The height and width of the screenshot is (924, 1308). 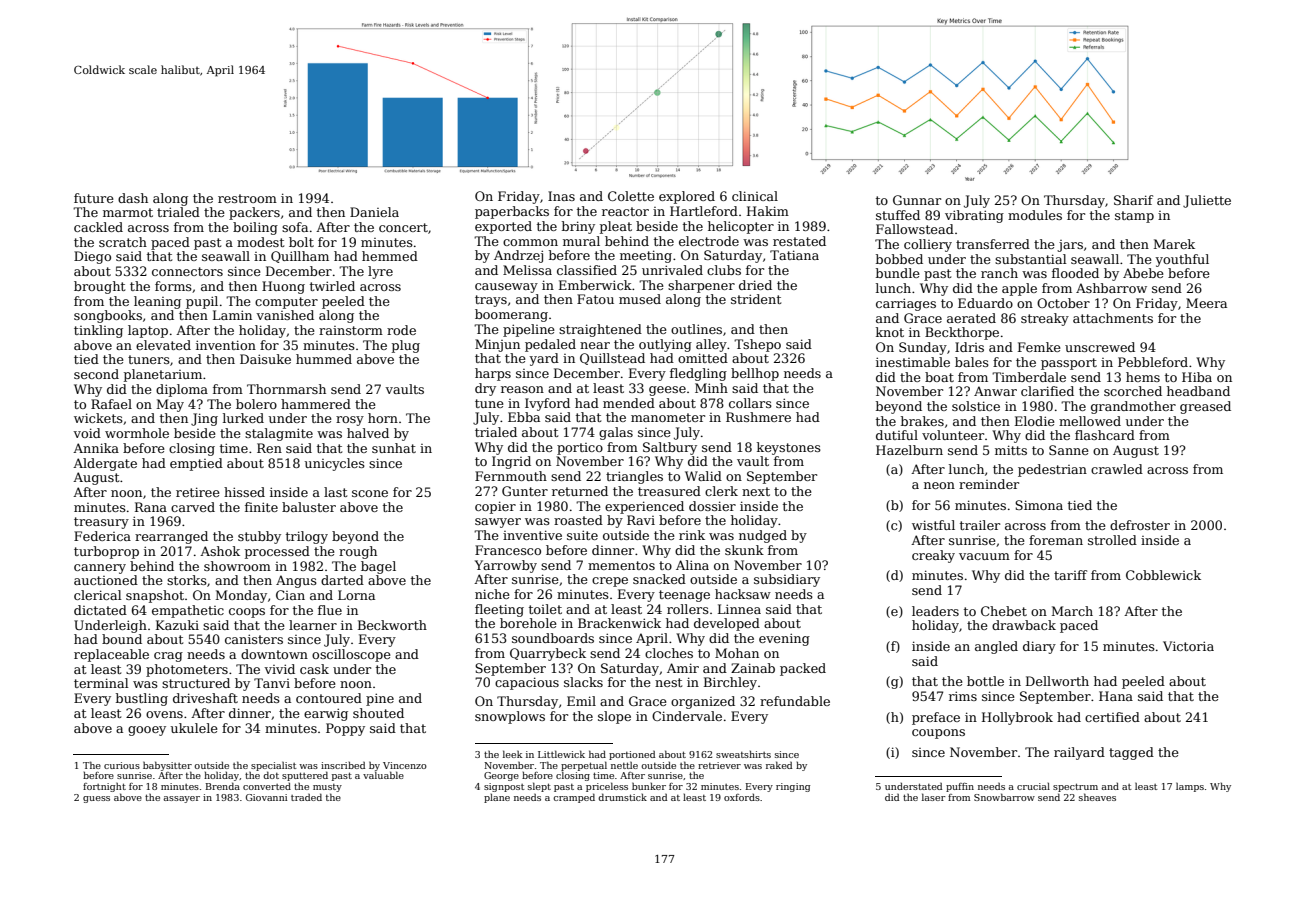 I want to click on Ashbarrow, so click(x=1111, y=288).
